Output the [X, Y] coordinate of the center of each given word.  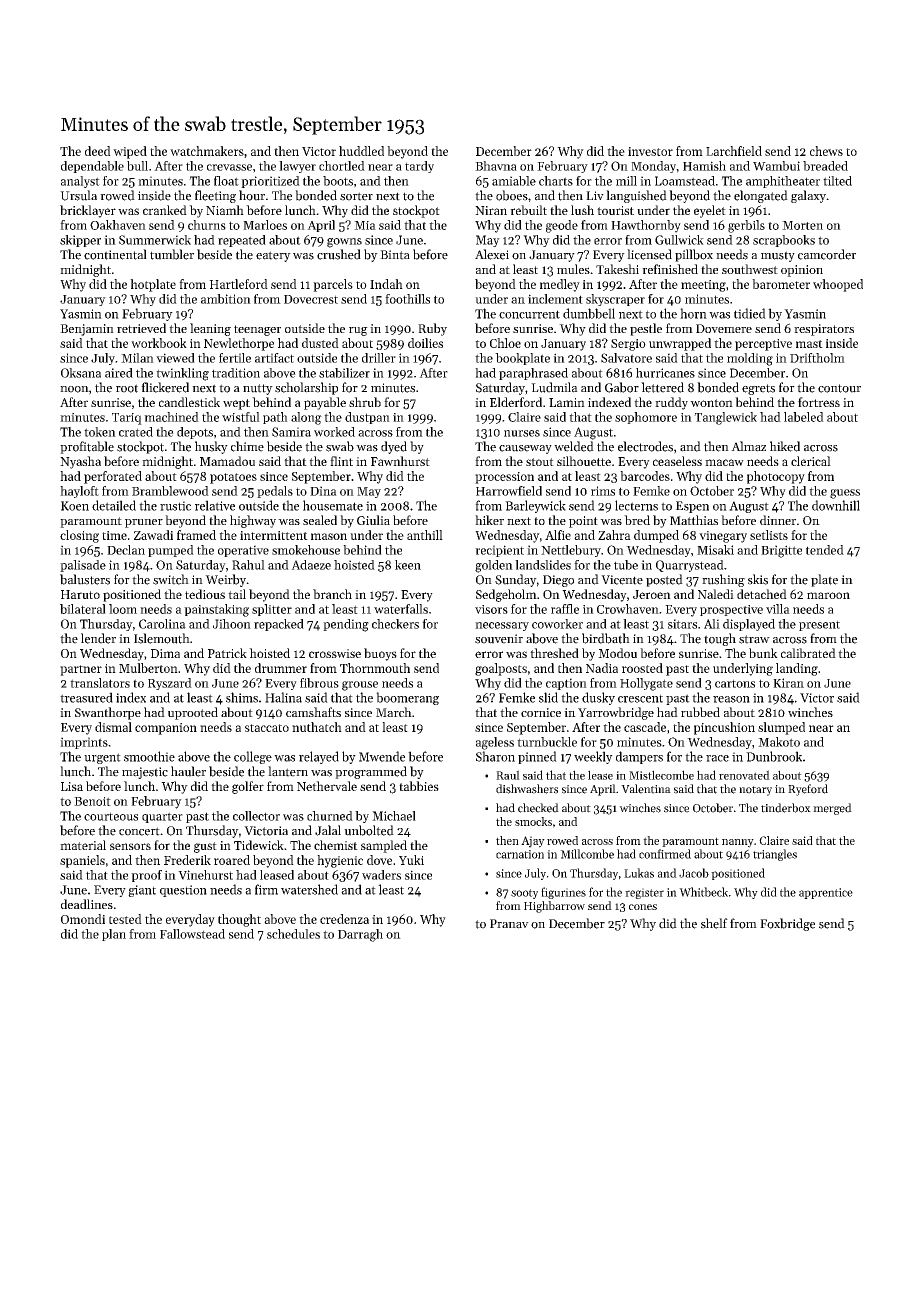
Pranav [509, 924]
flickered [165, 387]
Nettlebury [571, 551]
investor [650, 151]
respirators [824, 330]
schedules [293, 934]
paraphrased [533, 374]
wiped [130, 152]
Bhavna [496, 166]
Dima [165, 653]
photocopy [776, 477]
